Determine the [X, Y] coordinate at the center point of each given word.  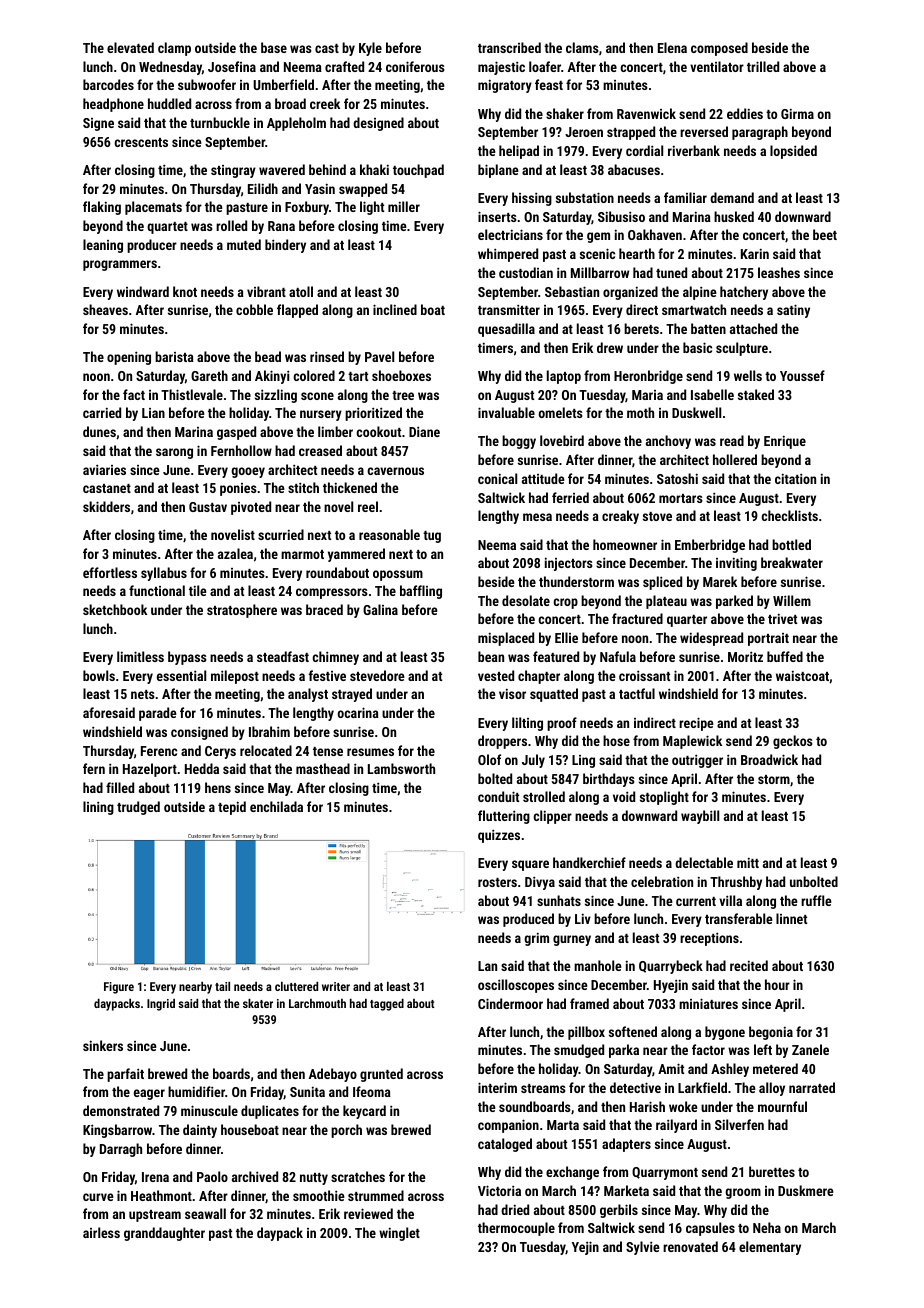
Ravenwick [646, 113]
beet [825, 234]
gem [598, 237]
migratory [505, 86]
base [274, 47]
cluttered [296, 986]
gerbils [619, 1211]
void [624, 796]
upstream [155, 1216]
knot [185, 291]
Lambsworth [401, 768]
